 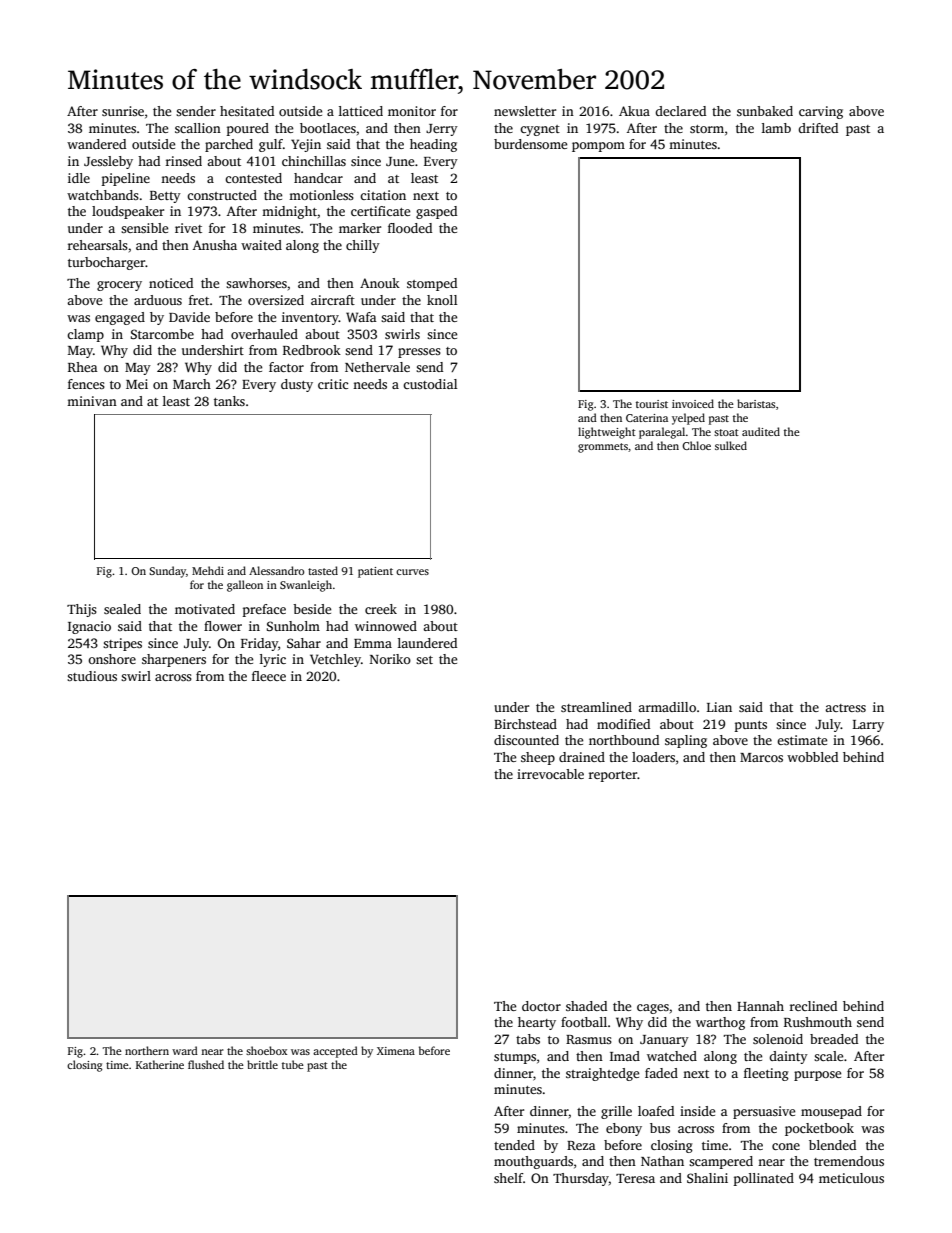 I want to click on shoebox, so click(x=266, y=1050).
